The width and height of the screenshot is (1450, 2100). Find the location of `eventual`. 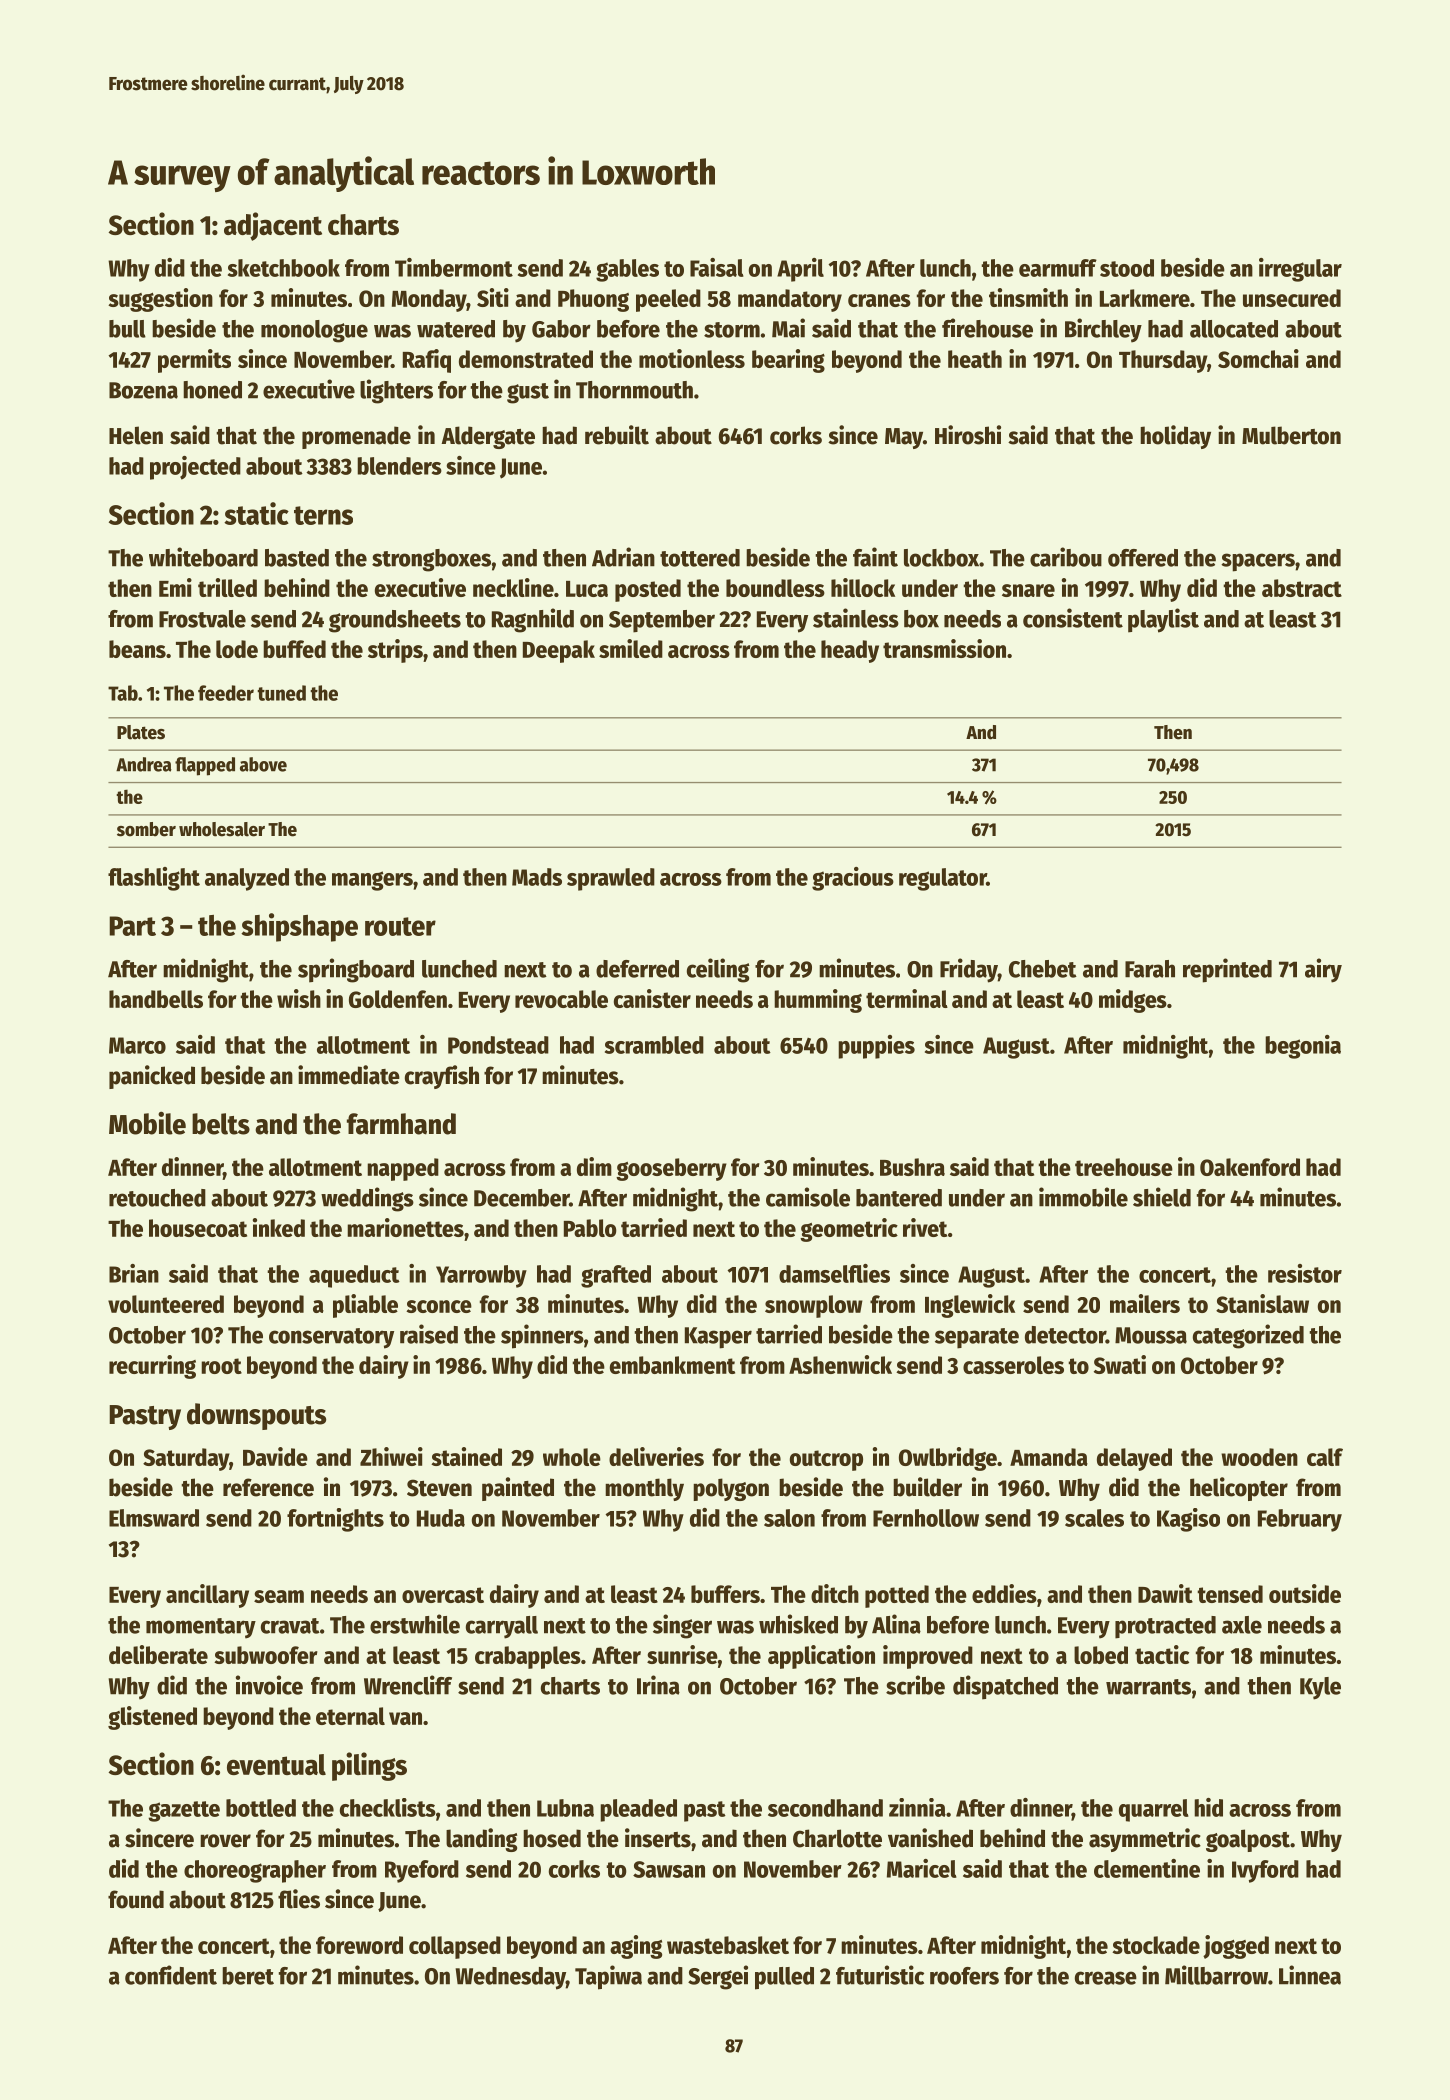

eventual is located at coordinates (276, 1764).
